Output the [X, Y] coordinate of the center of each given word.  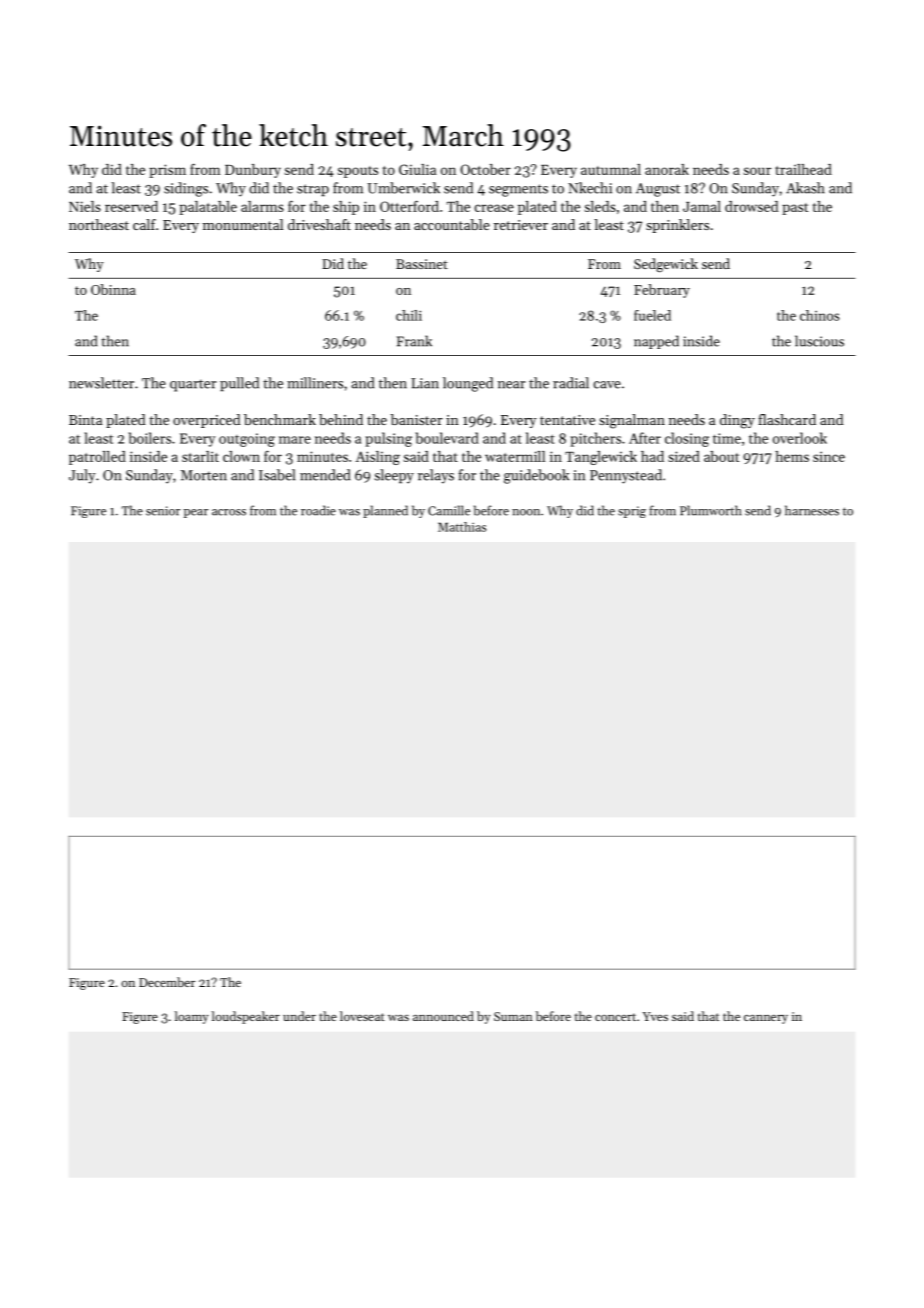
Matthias [462, 527]
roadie [318, 510]
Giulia [417, 169]
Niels [85, 206]
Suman [513, 1016]
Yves [655, 1016]
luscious [819, 341]
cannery [766, 1019]
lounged [468, 384]
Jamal [702, 206]
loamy [192, 1017]
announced [443, 1016]
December [167, 982]
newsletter [101, 383]
